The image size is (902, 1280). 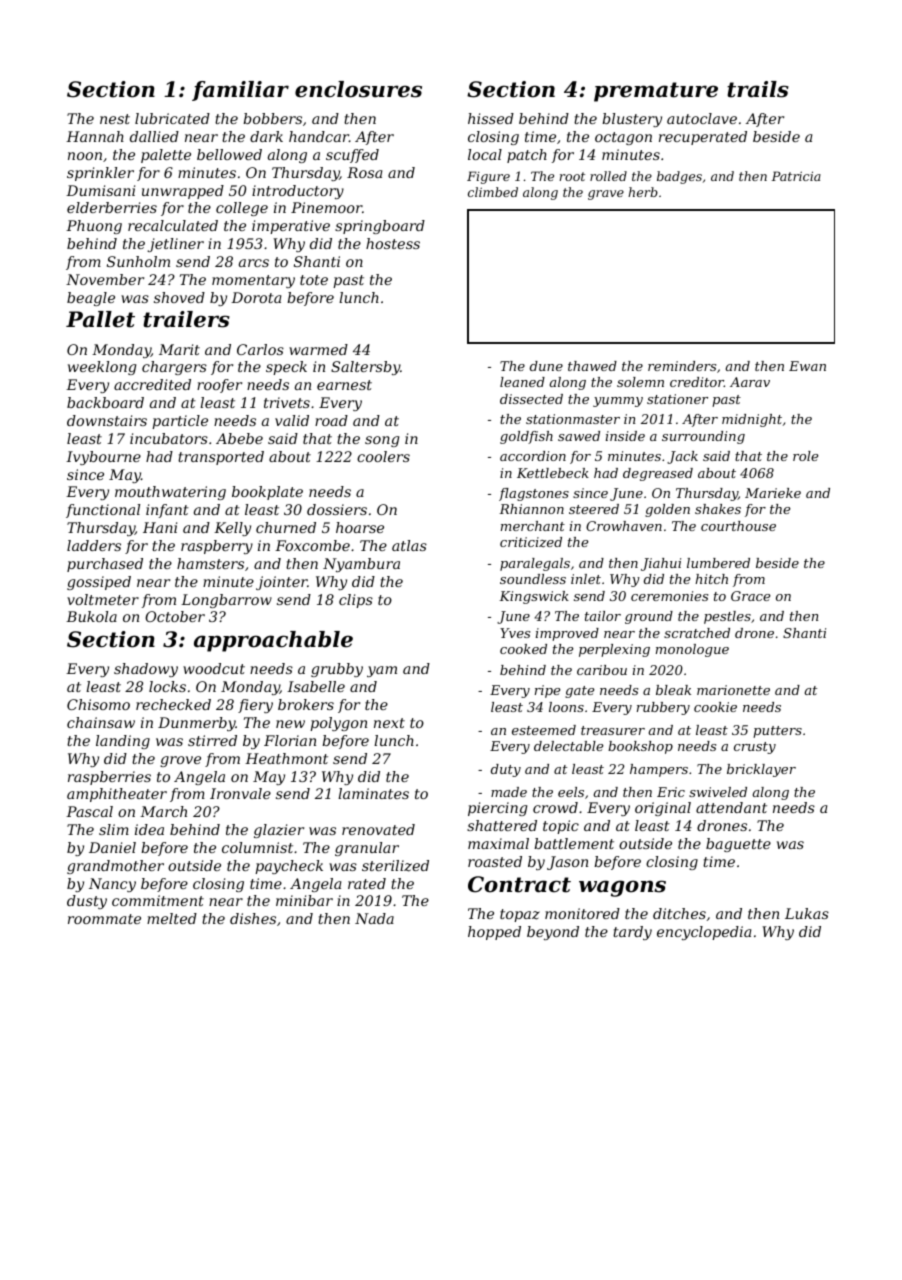 What do you see at coordinates (358, 89) in the screenshot?
I see `enclosures` at bounding box center [358, 89].
